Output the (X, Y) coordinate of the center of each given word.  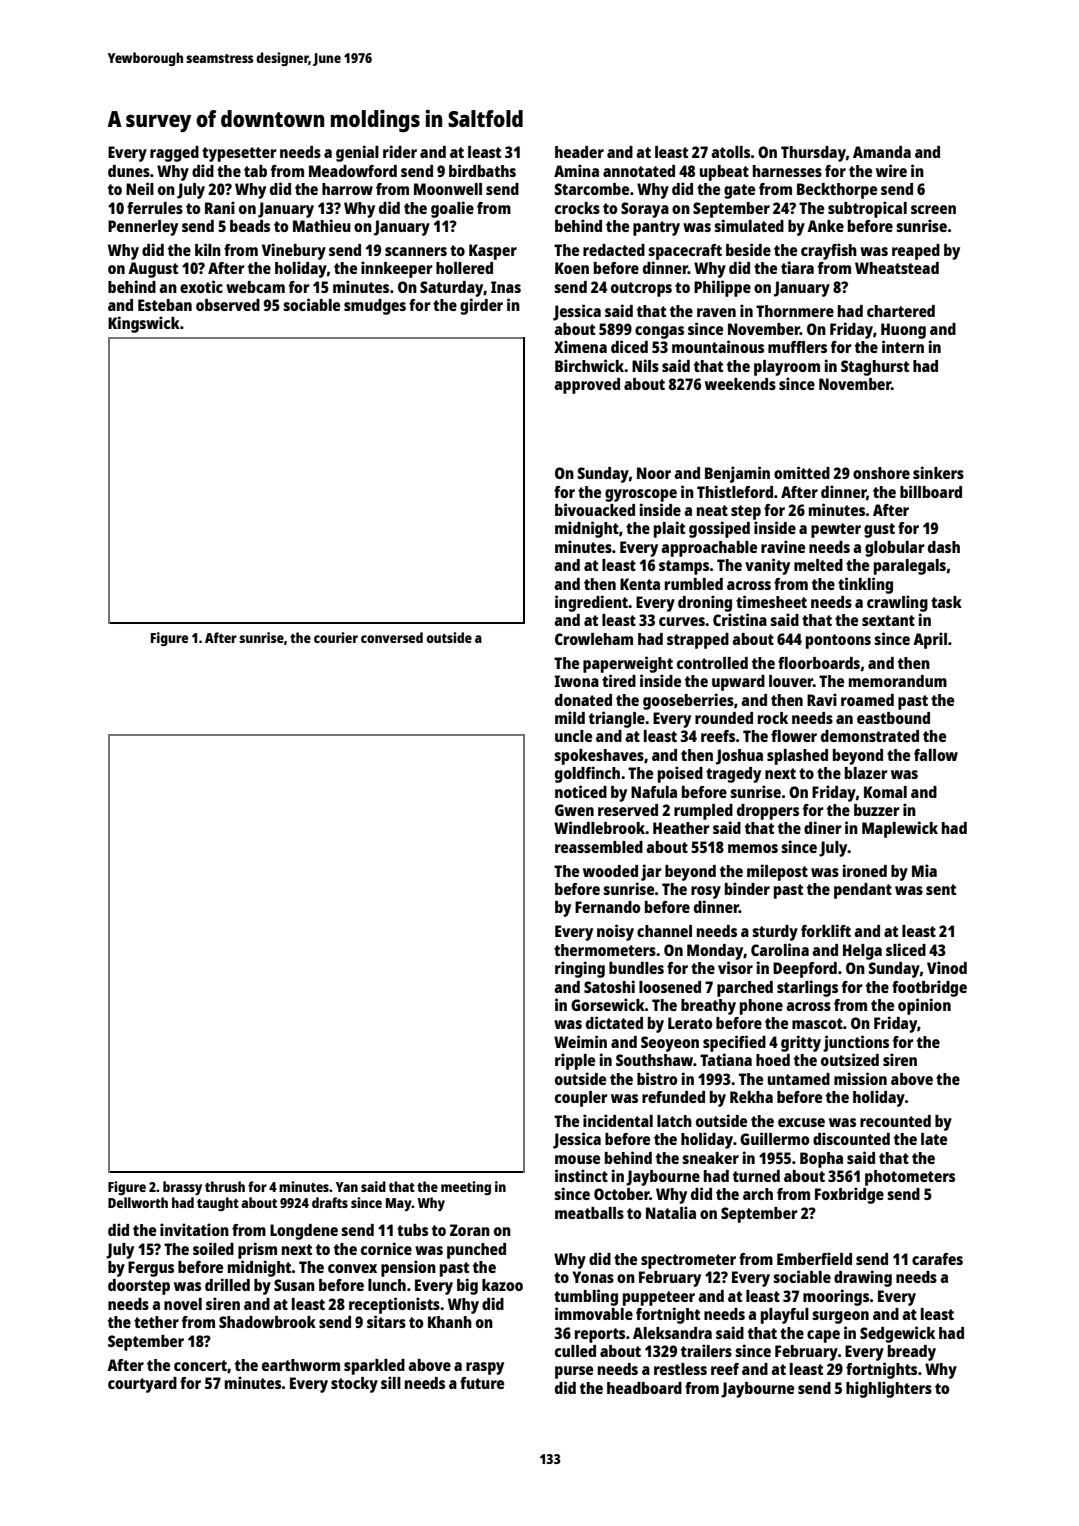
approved (587, 386)
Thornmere (795, 311)
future (482, 1383)
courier (336, 637)
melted (818, 565)
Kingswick (144, 324)
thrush (225, 1186)
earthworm (301, 1365)
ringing (580, 969)
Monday (715, 952)
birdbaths (482, 170)
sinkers (938, 472)
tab (255, 171)
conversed (392, 637)
